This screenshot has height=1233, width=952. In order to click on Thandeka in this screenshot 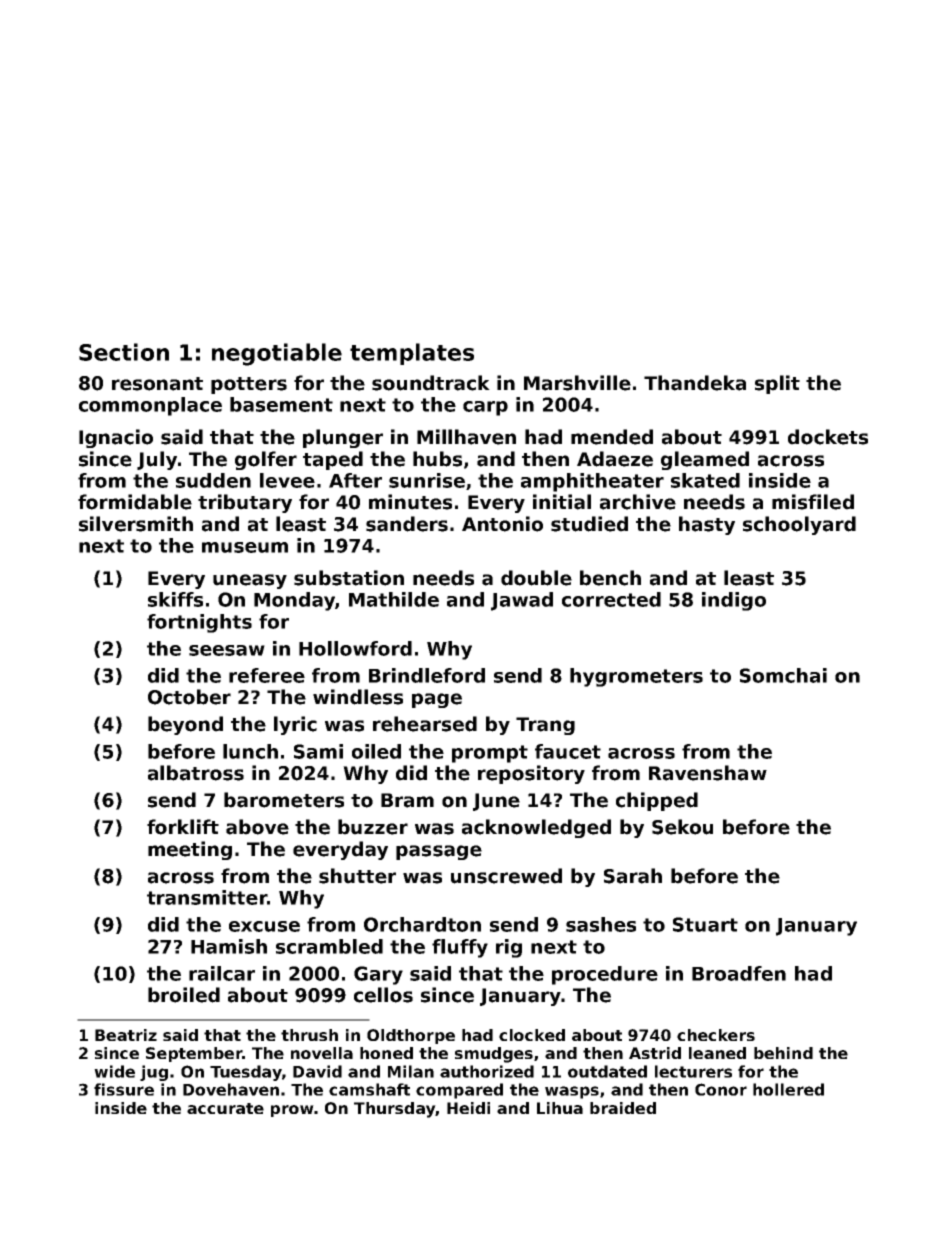, I will do `click(695, 383)`.
